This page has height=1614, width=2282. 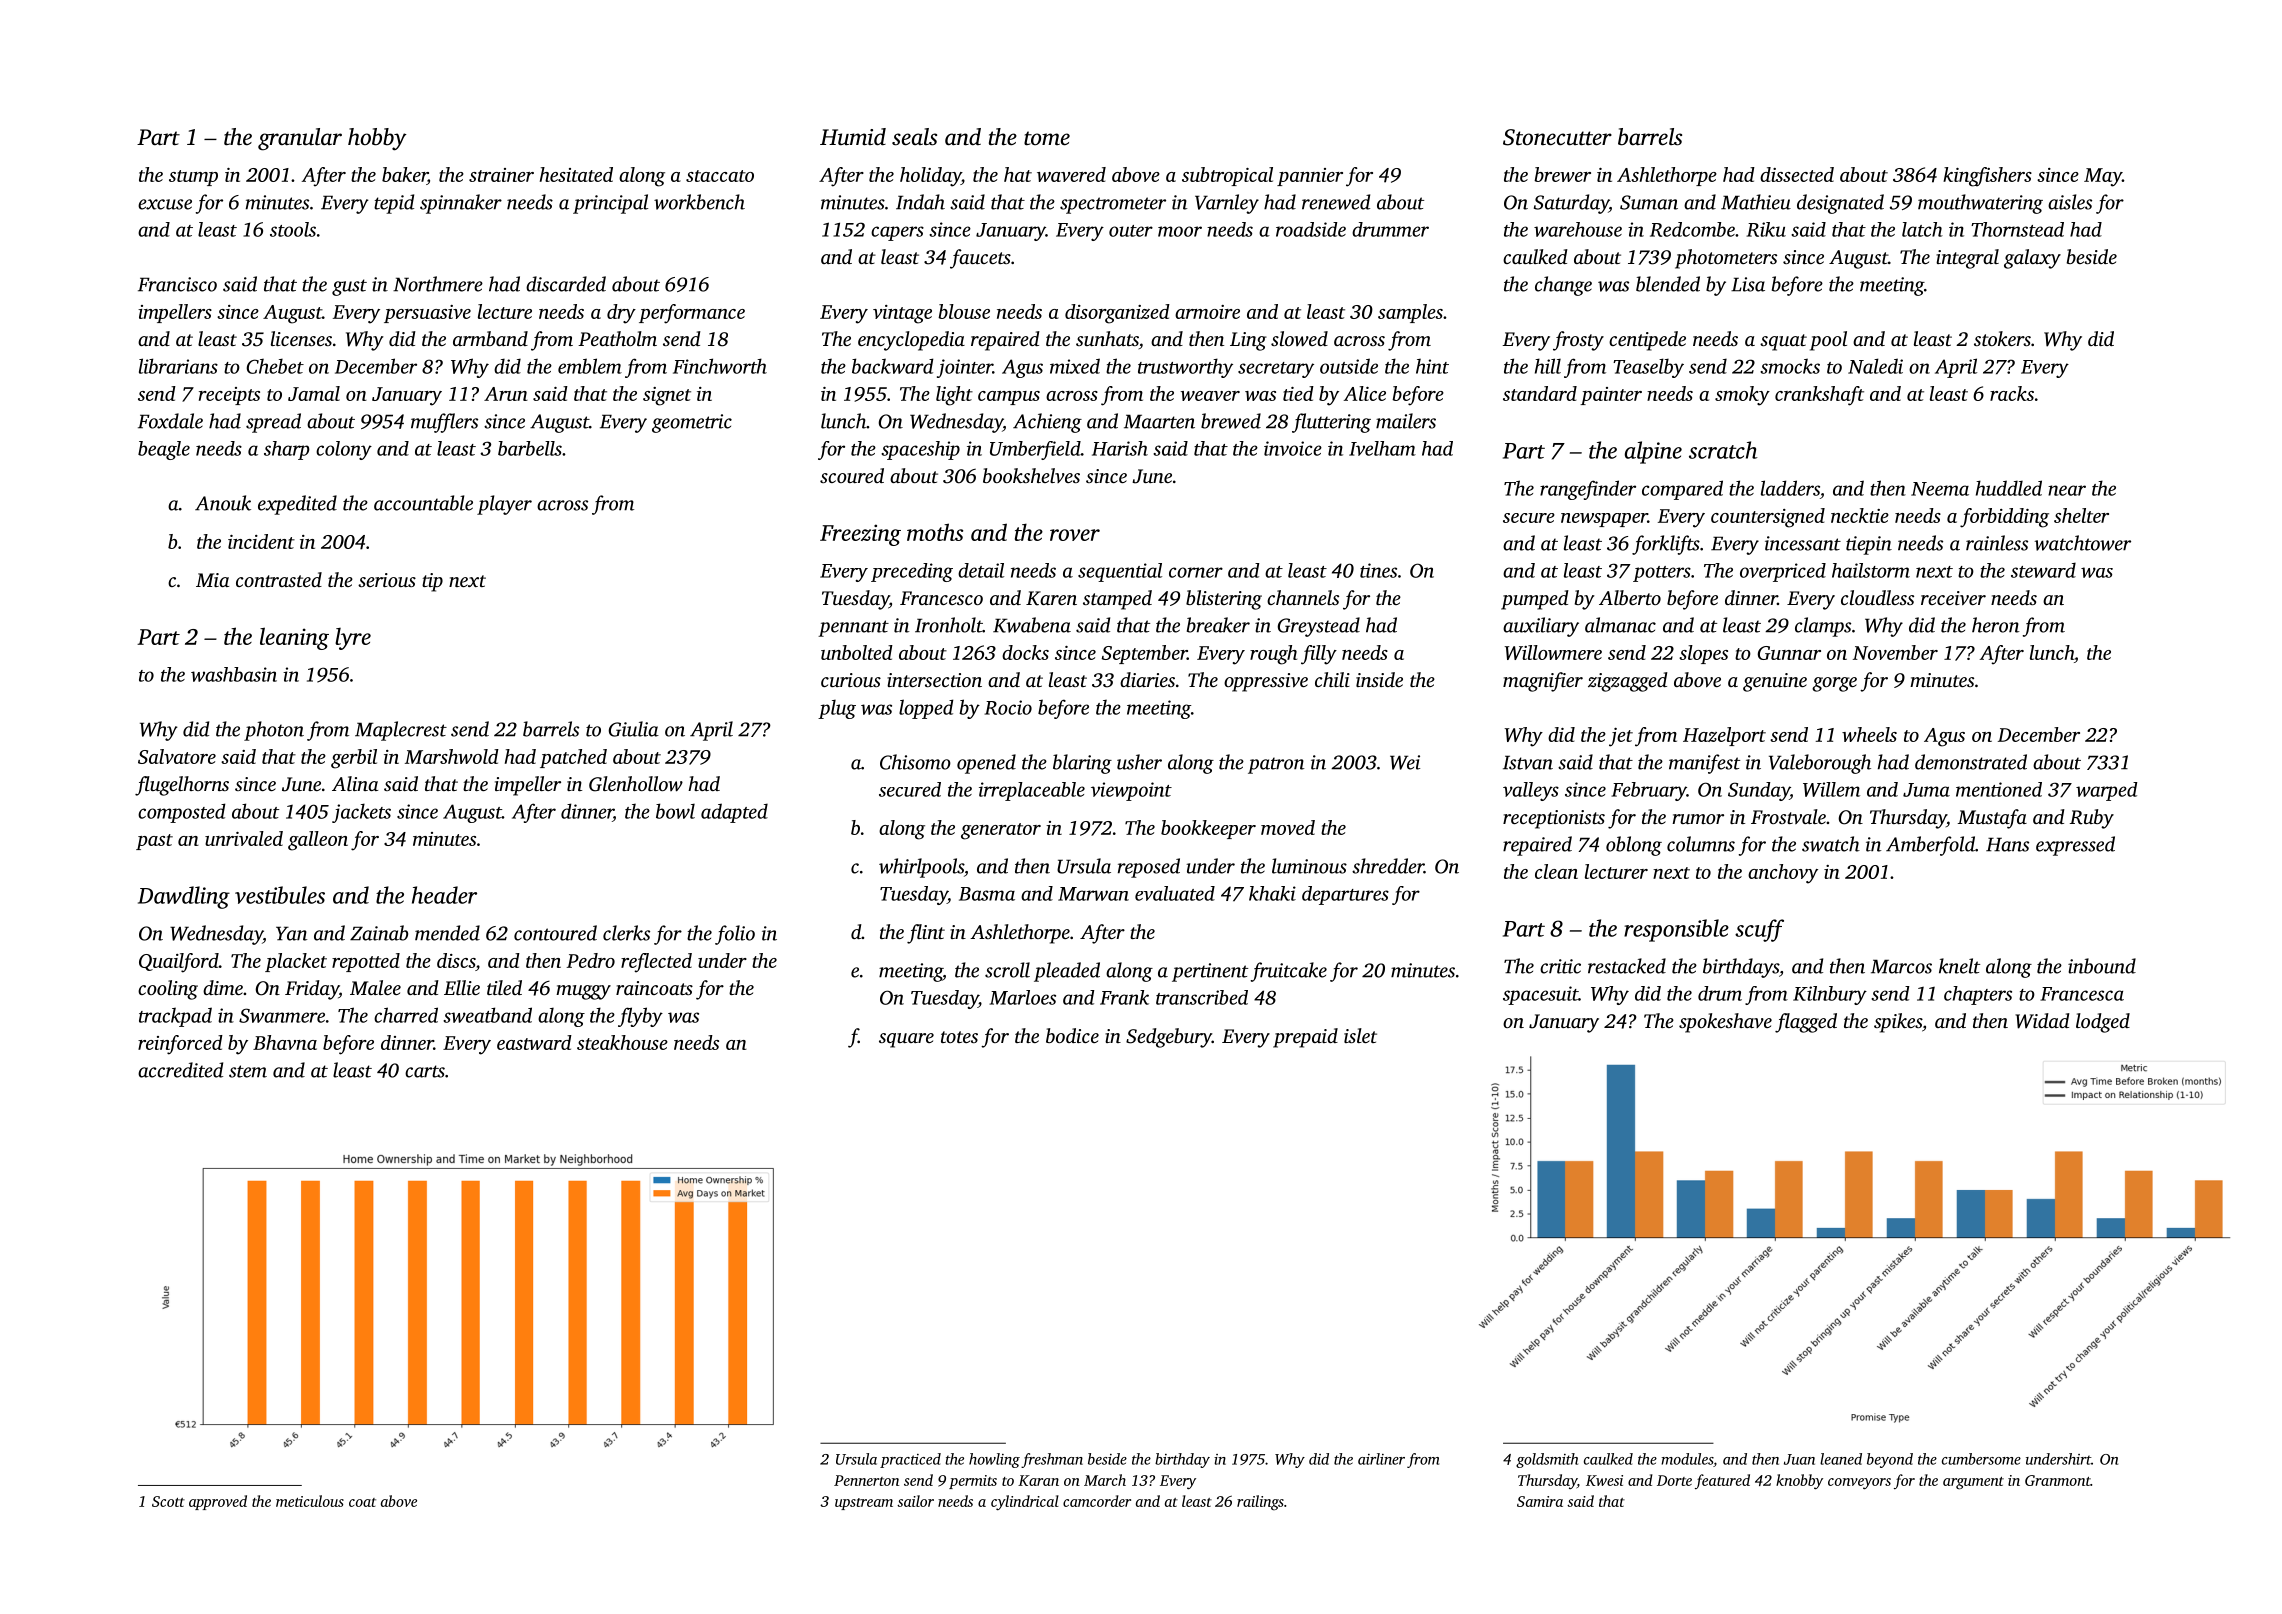 What do you see at coordinates (1797, 174) in the page?
I see `dissected` at bounding box center [1797, 174].
